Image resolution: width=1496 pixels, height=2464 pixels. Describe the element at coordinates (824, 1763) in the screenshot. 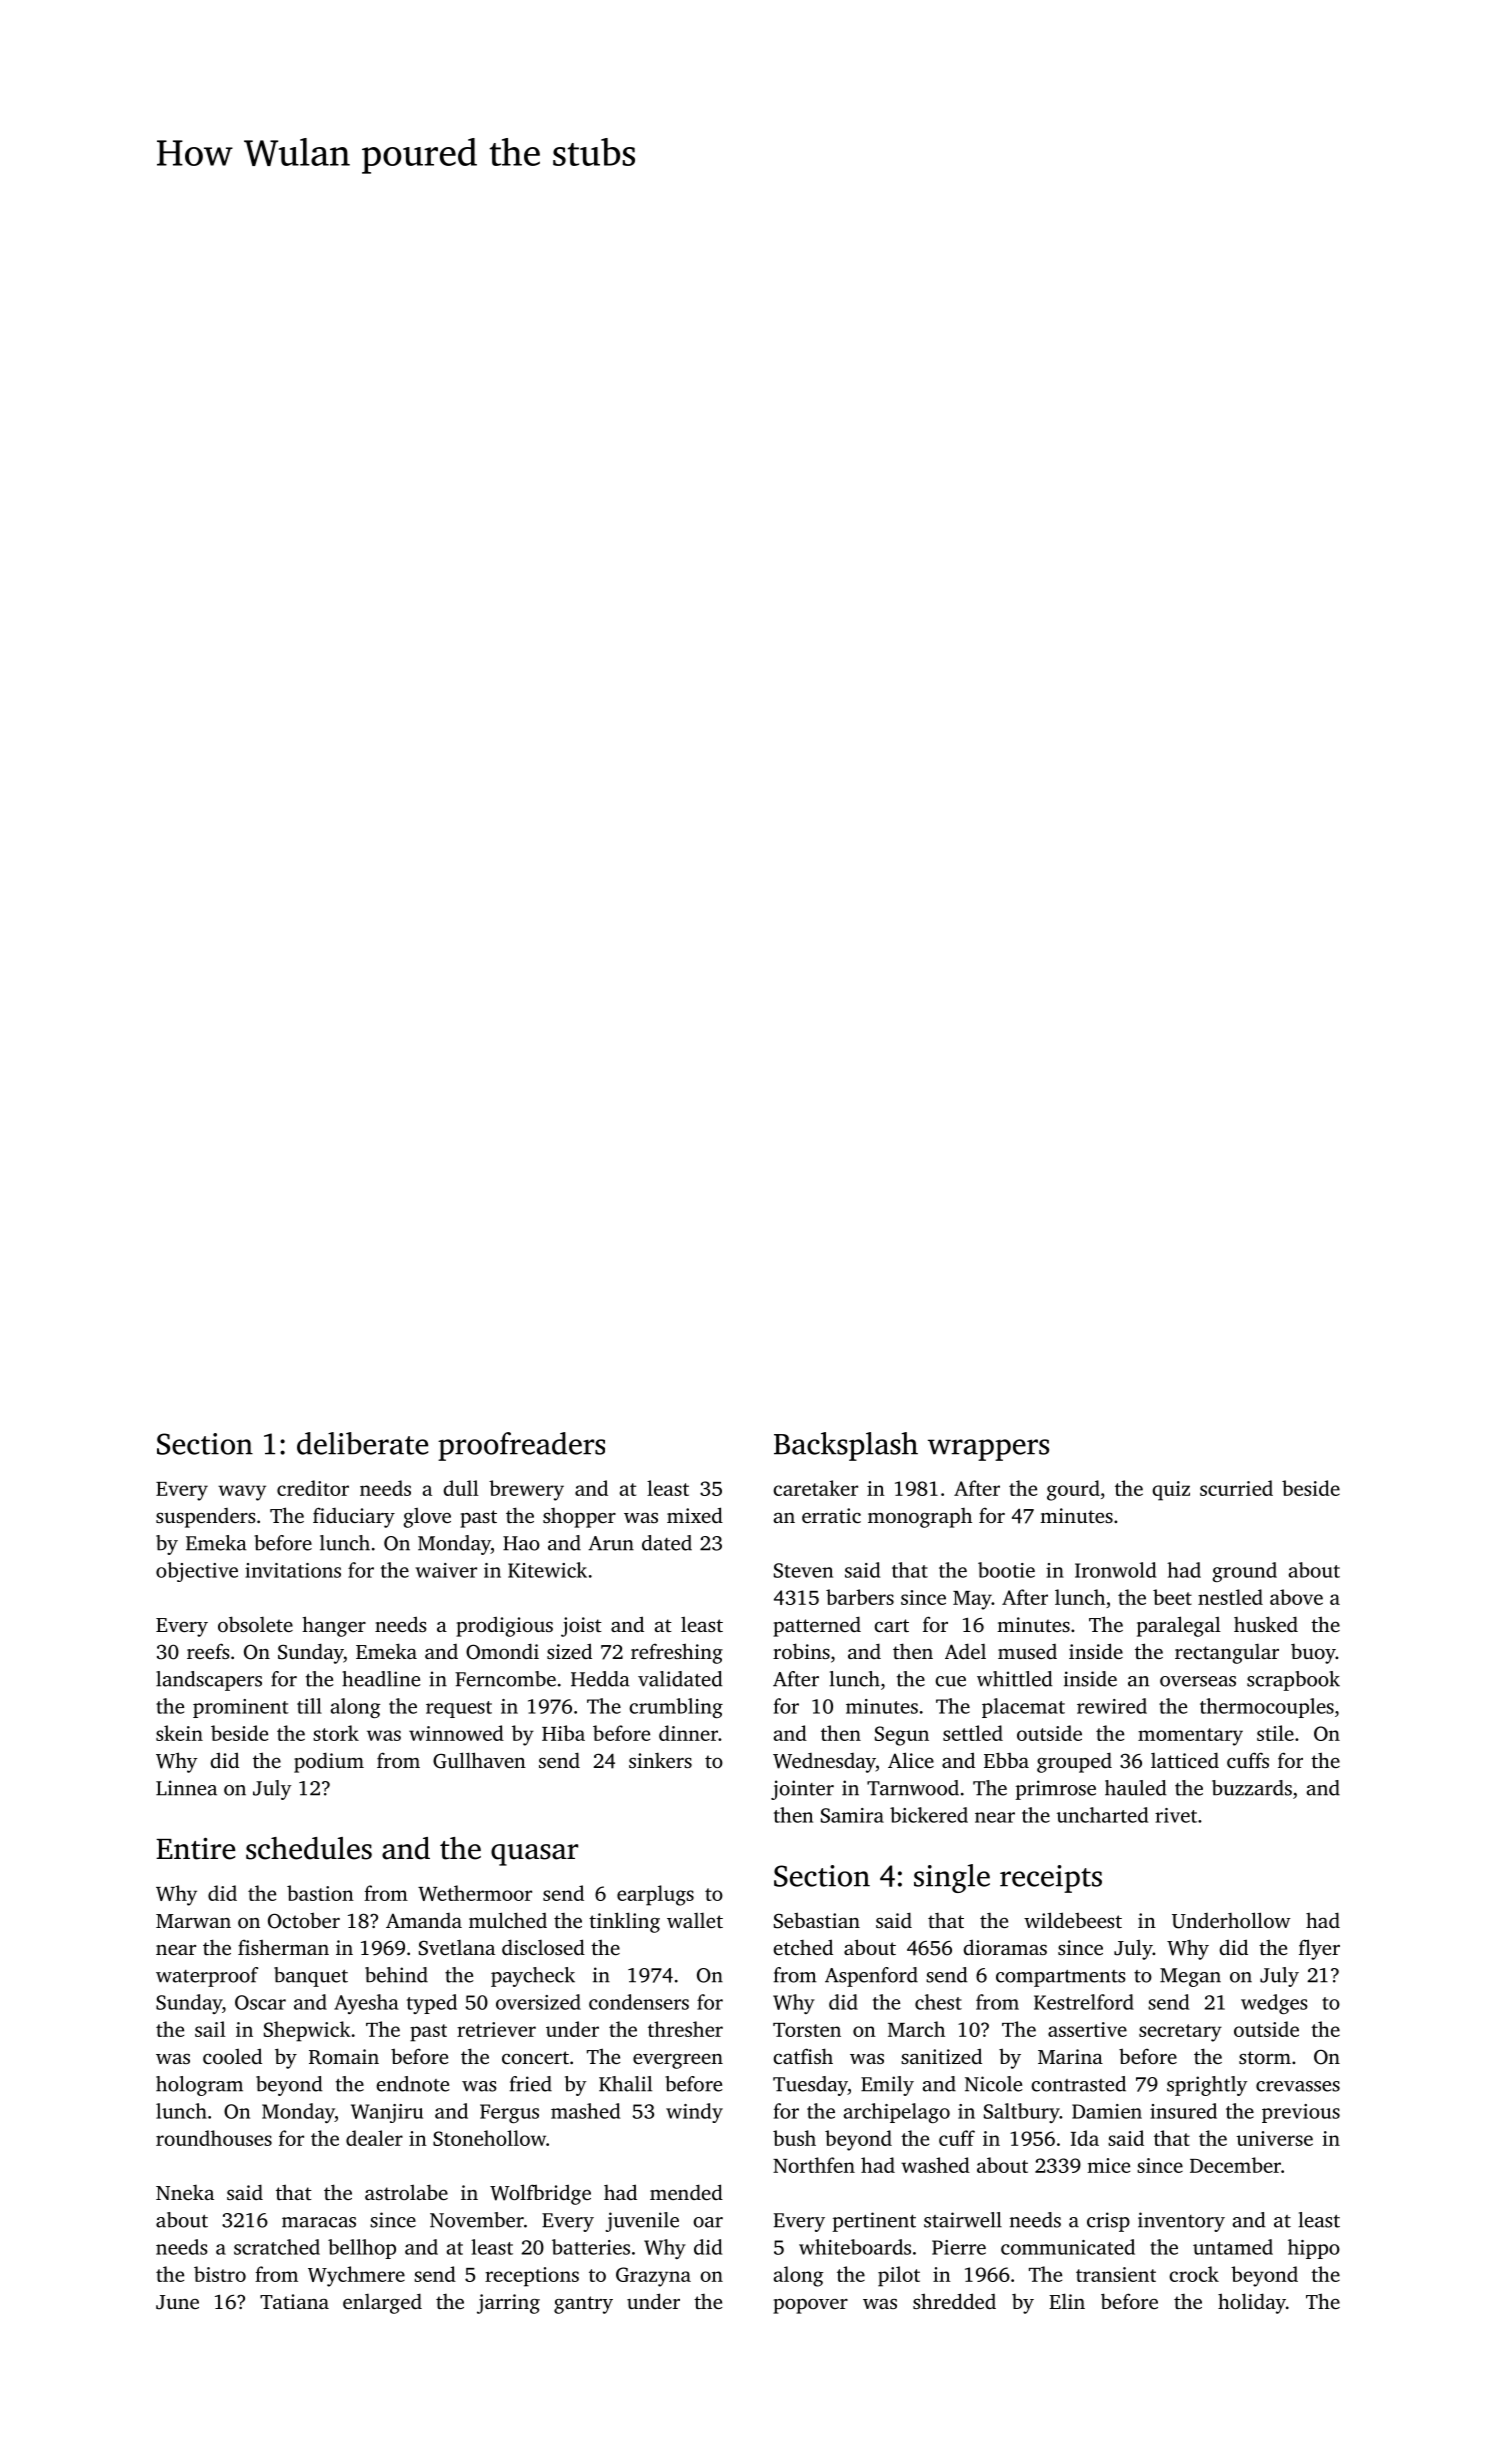

I see `Wednesday` at that location.
